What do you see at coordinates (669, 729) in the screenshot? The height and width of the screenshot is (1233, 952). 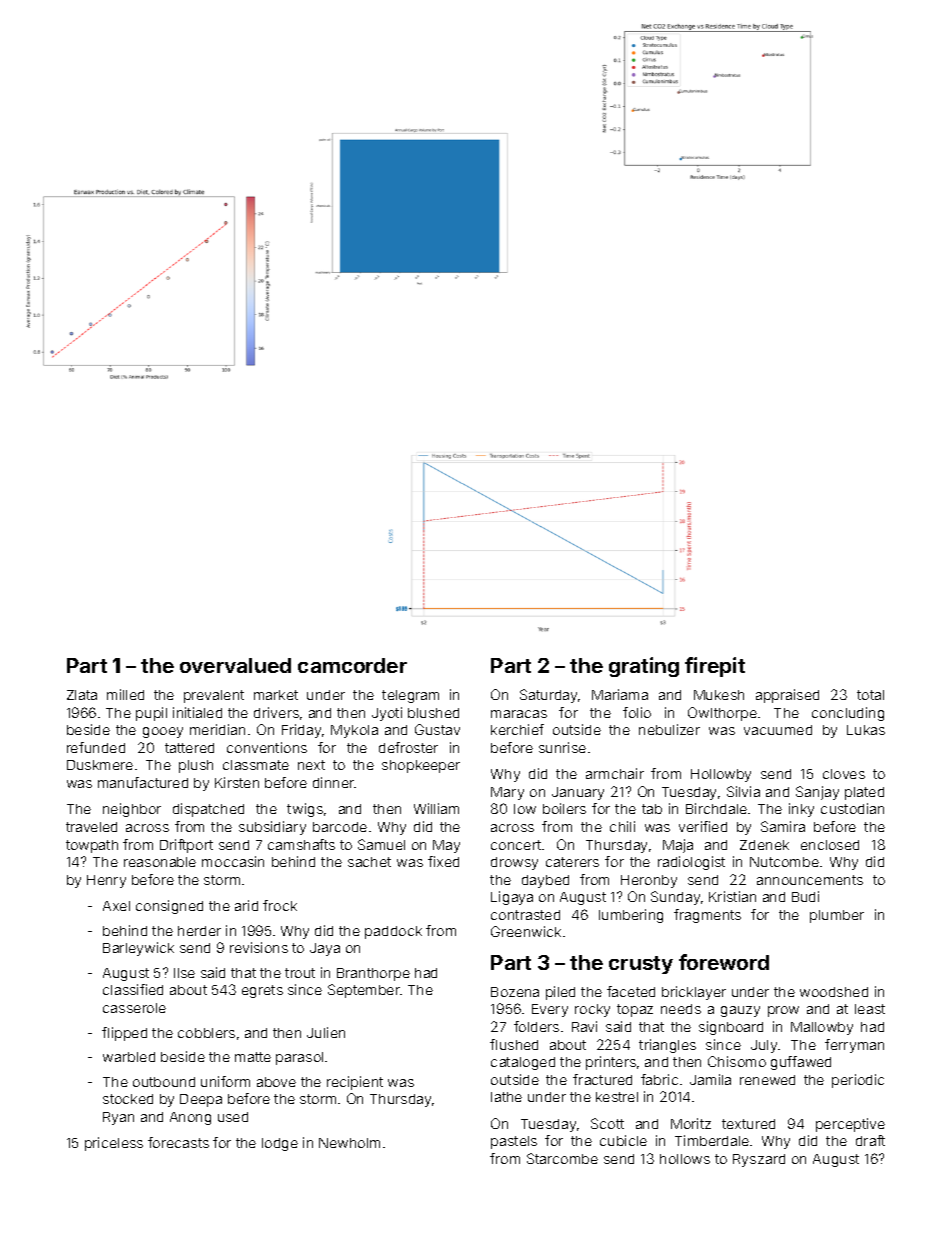 I see `nebulizer` at bounding box center [669, 729].
